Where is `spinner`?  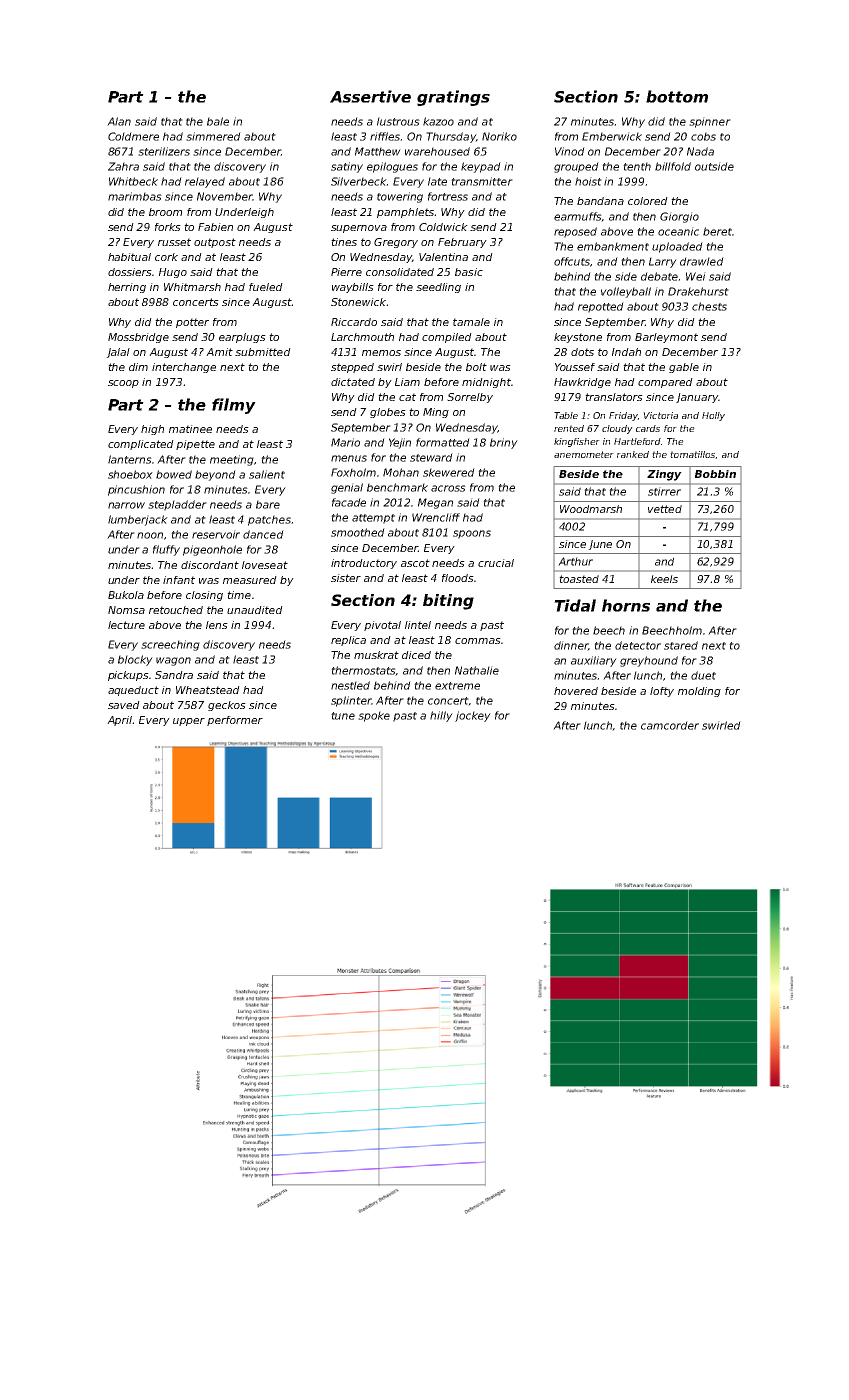 spinner is located at coordinates (710, 122).
